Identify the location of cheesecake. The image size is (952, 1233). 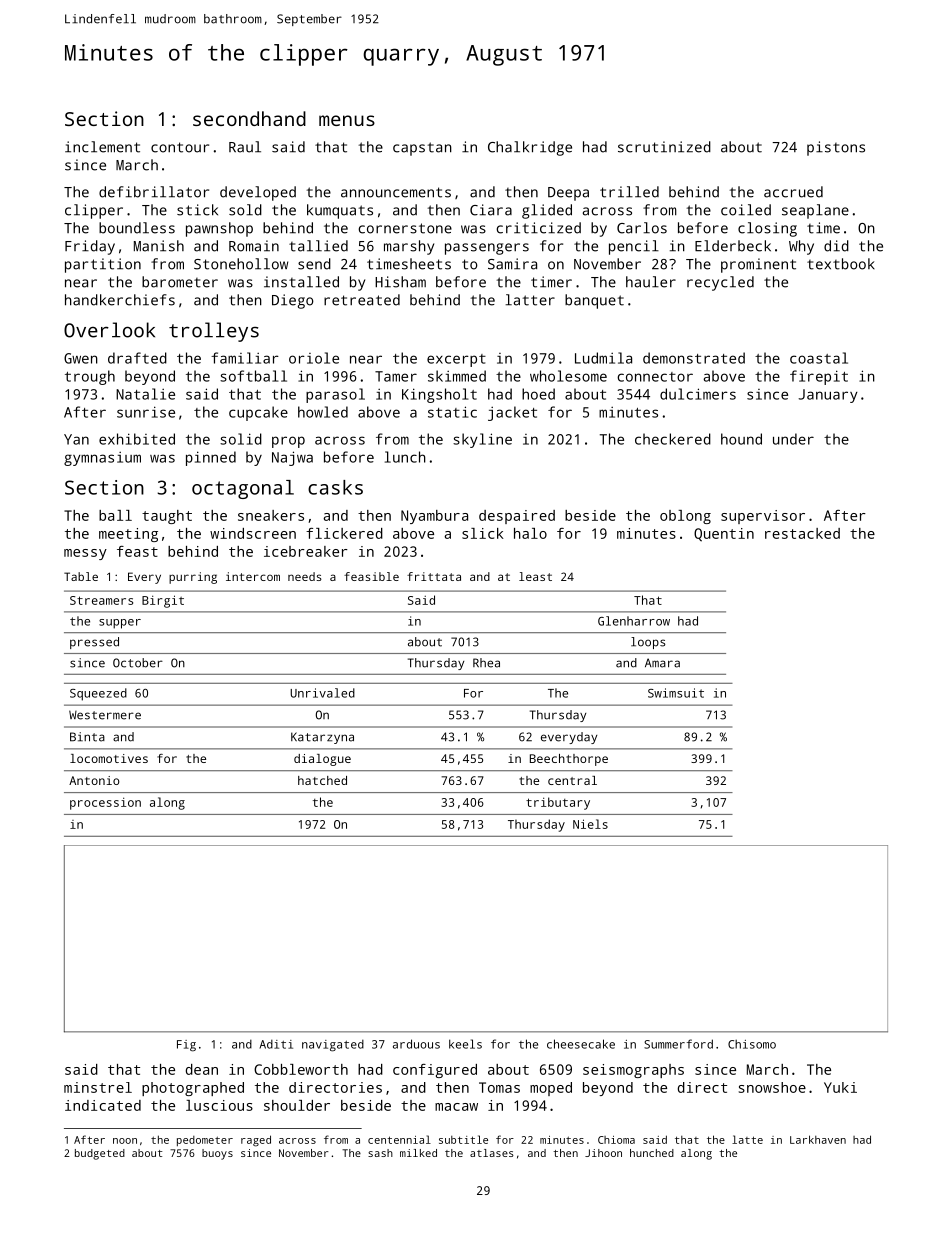
(581, 1044).
